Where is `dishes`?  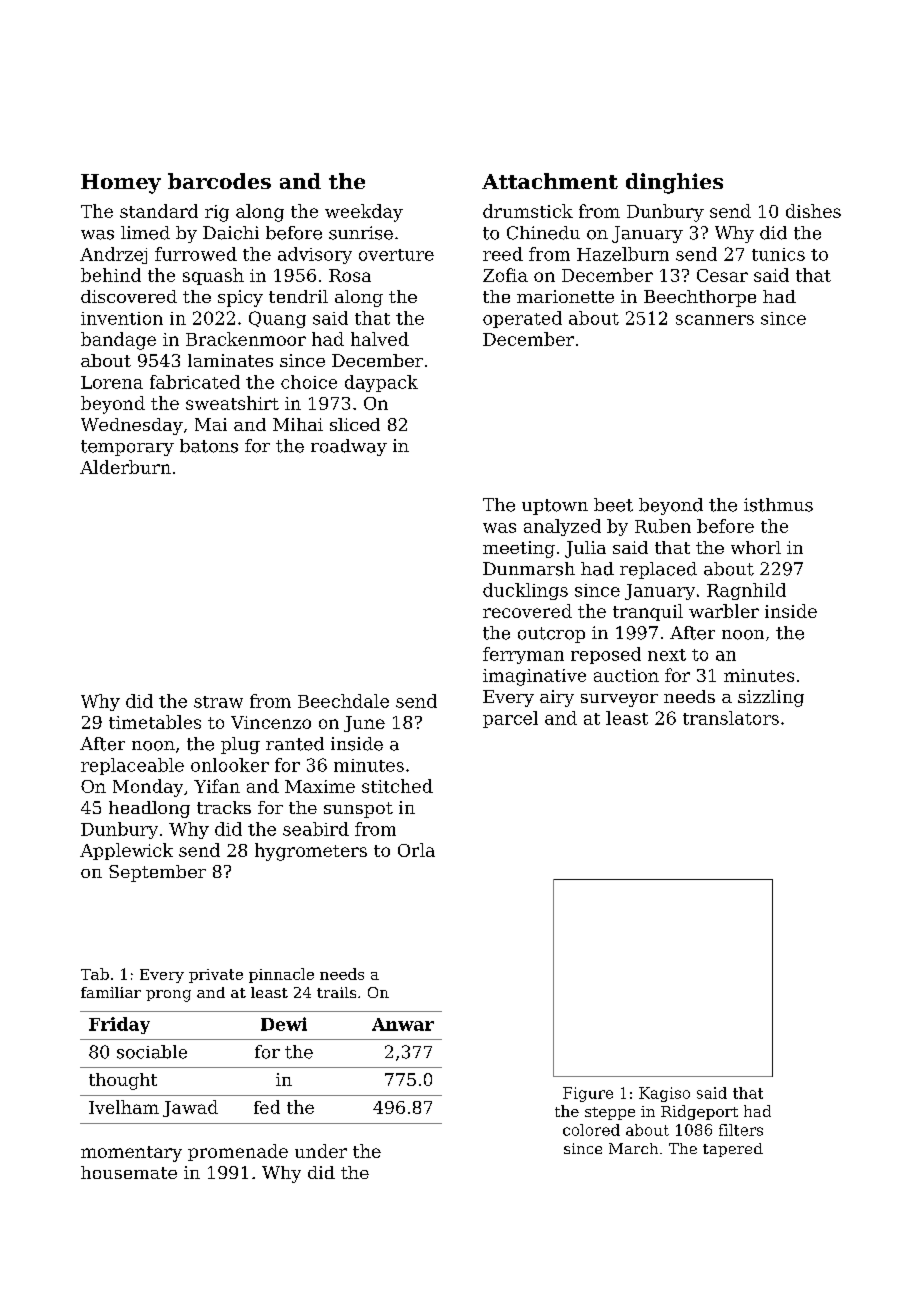
dishes is located at coordinates (813, 211).
